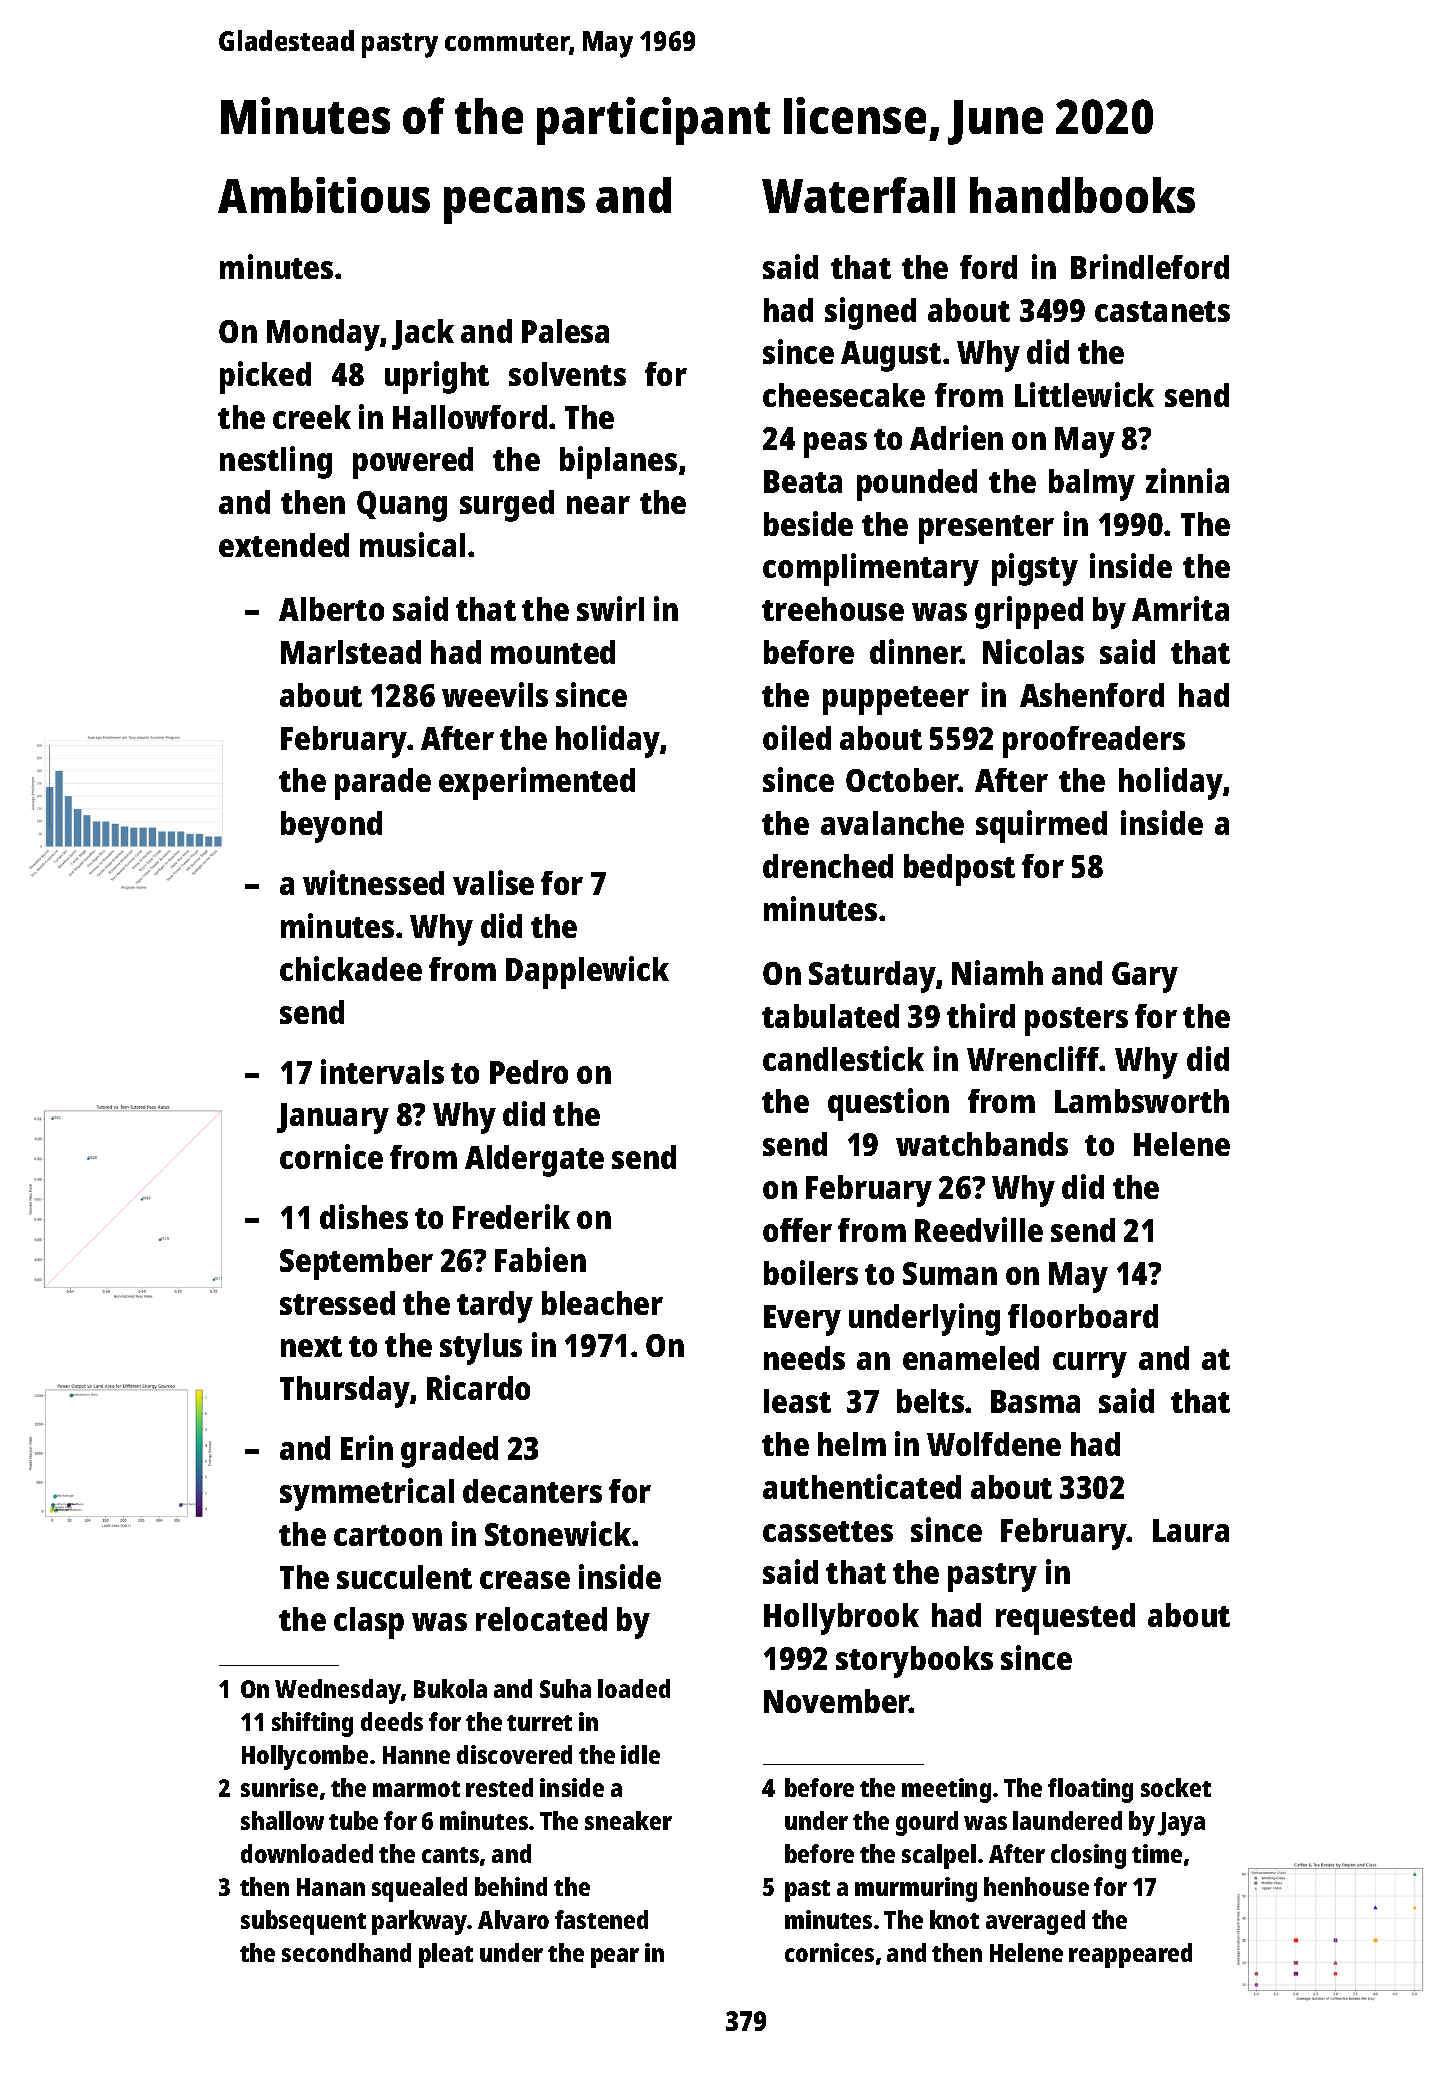 The height and width of the screenshot is (2100, 1450). What do you see at coordinates (311, 1346) in the screenshot?
I see `next` at bounding box center [311, 1346].
